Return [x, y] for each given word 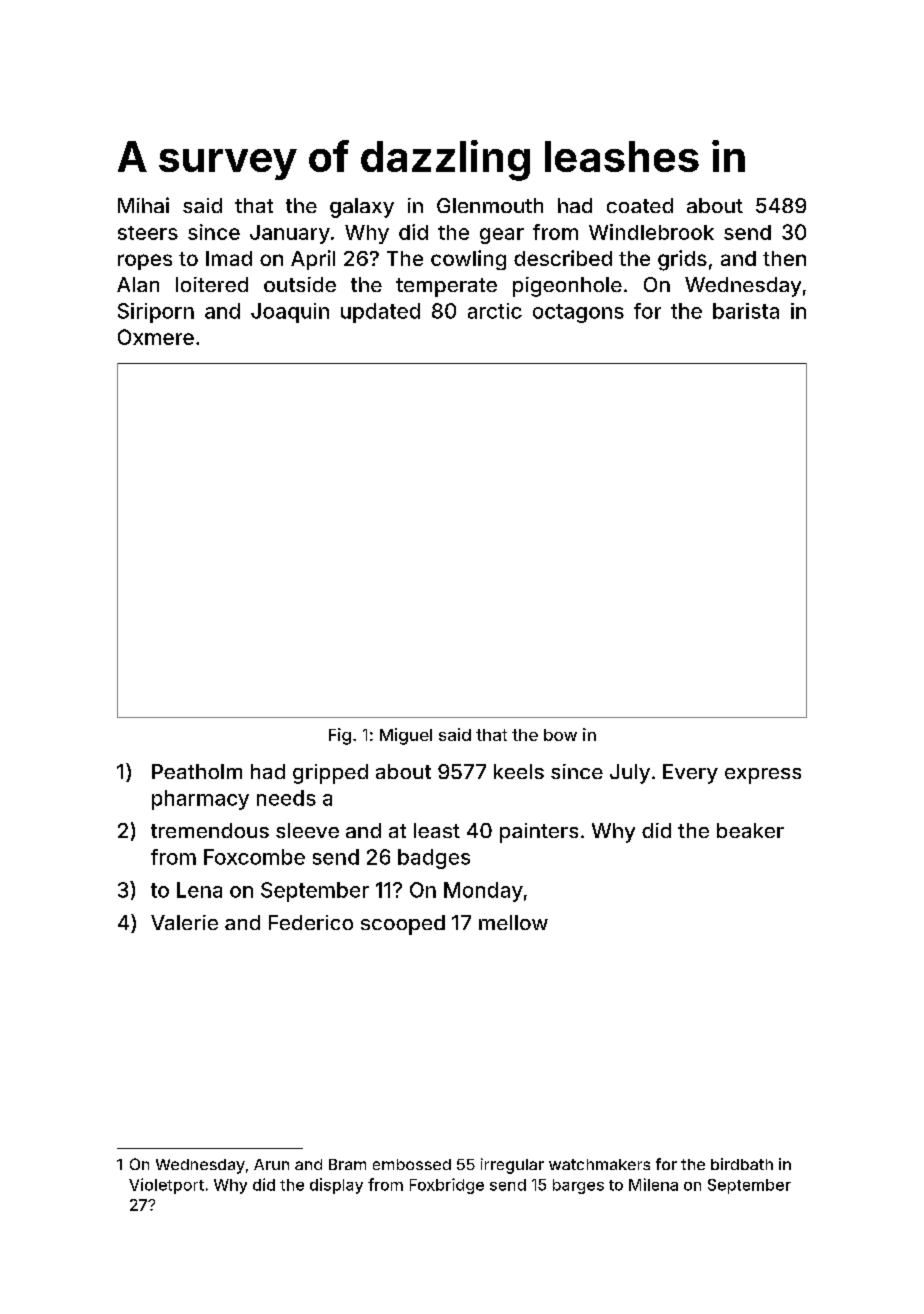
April [313, 260]
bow [560, 735]
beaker [750, 830]
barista [746, 311]
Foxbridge [447, 1186]
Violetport [166, 1186]
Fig [340, 736]
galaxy [362, 208]
